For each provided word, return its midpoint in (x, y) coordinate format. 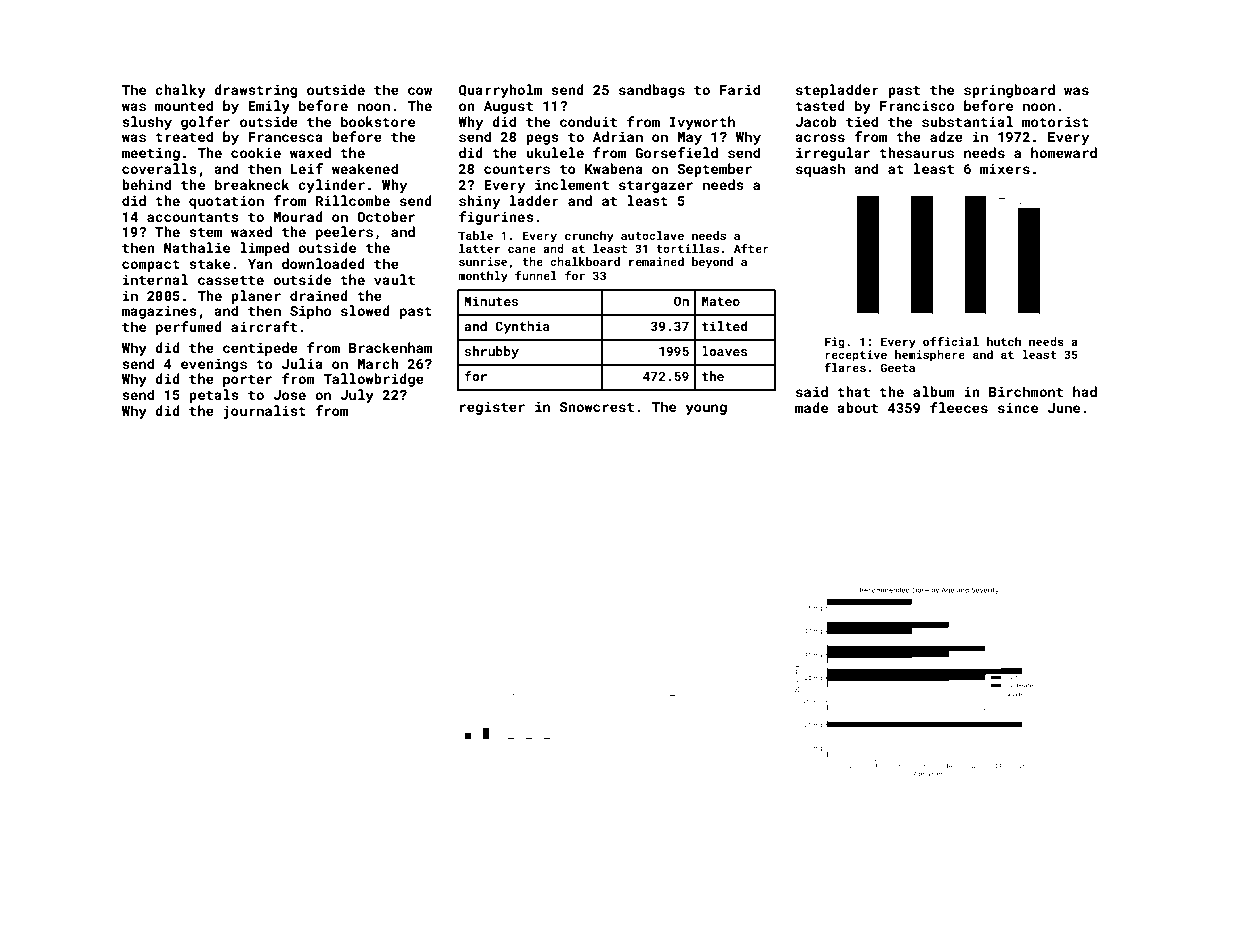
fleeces (959, 407)
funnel (536, 275)
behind (146, 184)
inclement (572, 184)
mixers (1005, 169)
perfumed (189, 328)
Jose (289, 395)
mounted (184, 105)
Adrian (618, 136)
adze (946, 136)
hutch (1004, 341)
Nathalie (197, 247)
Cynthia (522, 327)
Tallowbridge (373, 380)
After (751, 248)
